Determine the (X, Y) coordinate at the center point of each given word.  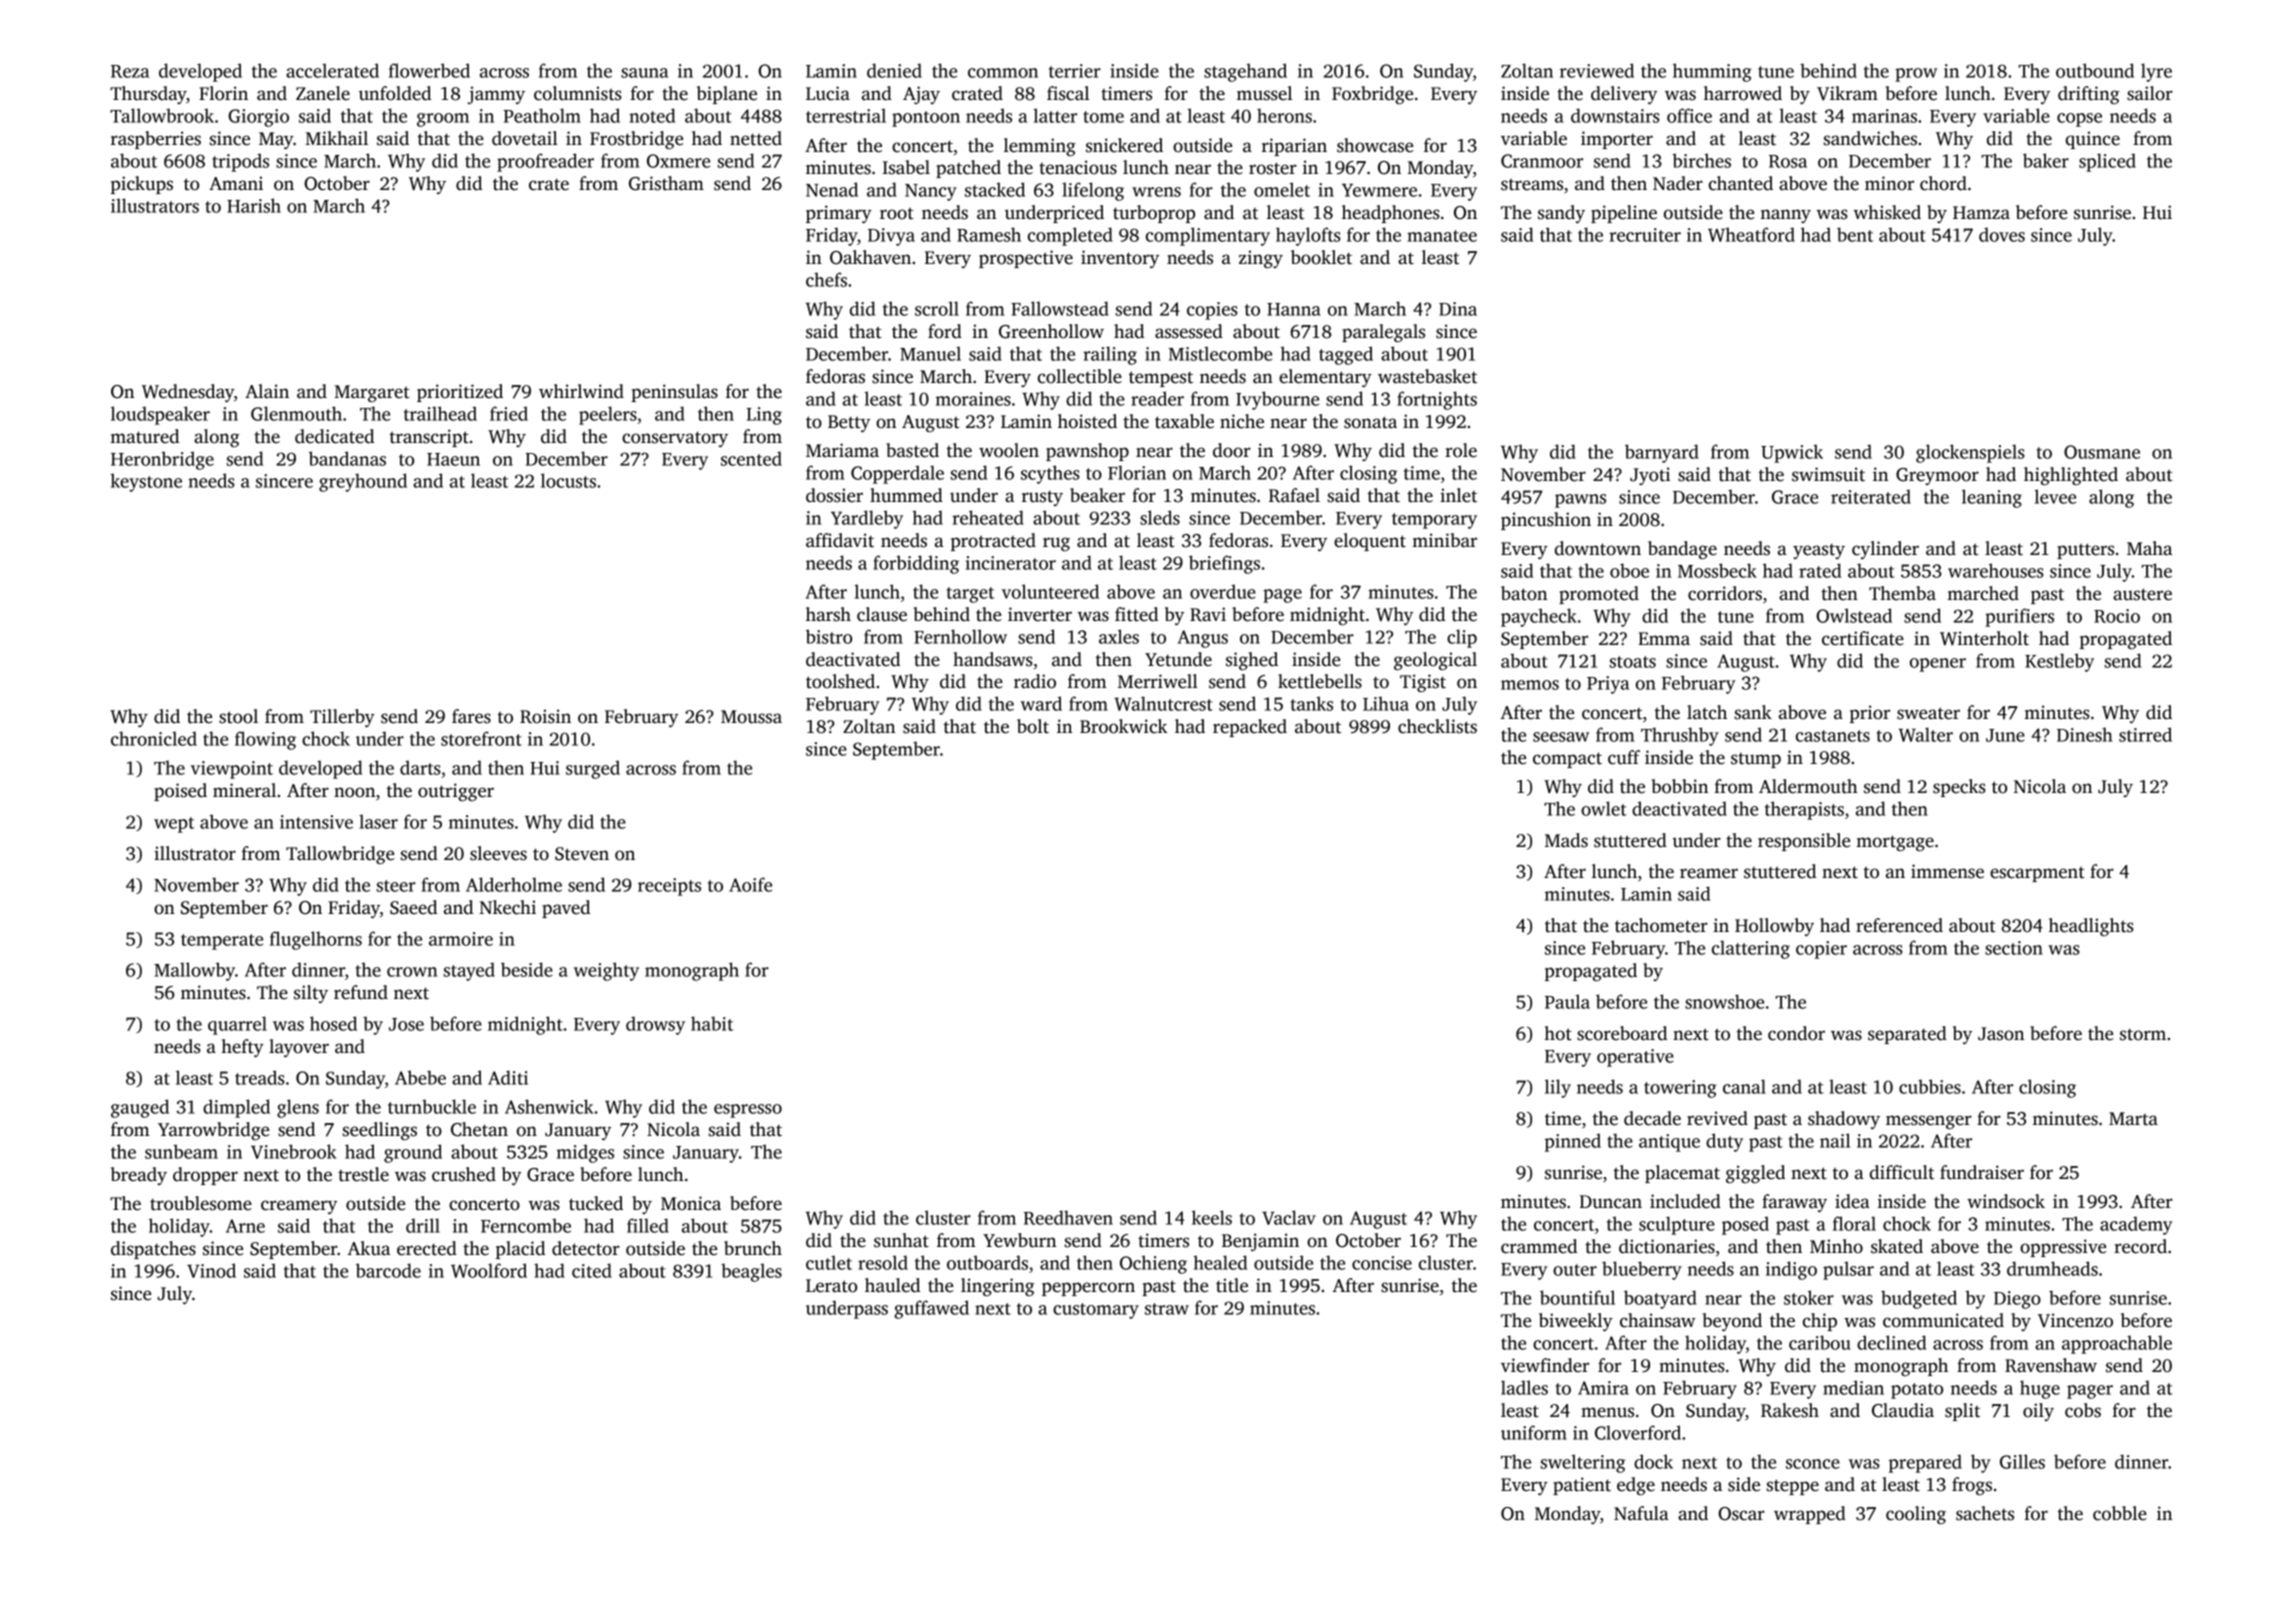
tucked (596, 1203)
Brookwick (1124, 726)
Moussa (751, 717)
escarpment (2037, 874)
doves (2002, 234)
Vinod (211, 1270)
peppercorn (1088, 1289)
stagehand (1245, 72)
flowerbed (429, 70)
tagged (1346, 355)
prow (1916, 75)
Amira (1603, 1388)
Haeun (453, 459)
